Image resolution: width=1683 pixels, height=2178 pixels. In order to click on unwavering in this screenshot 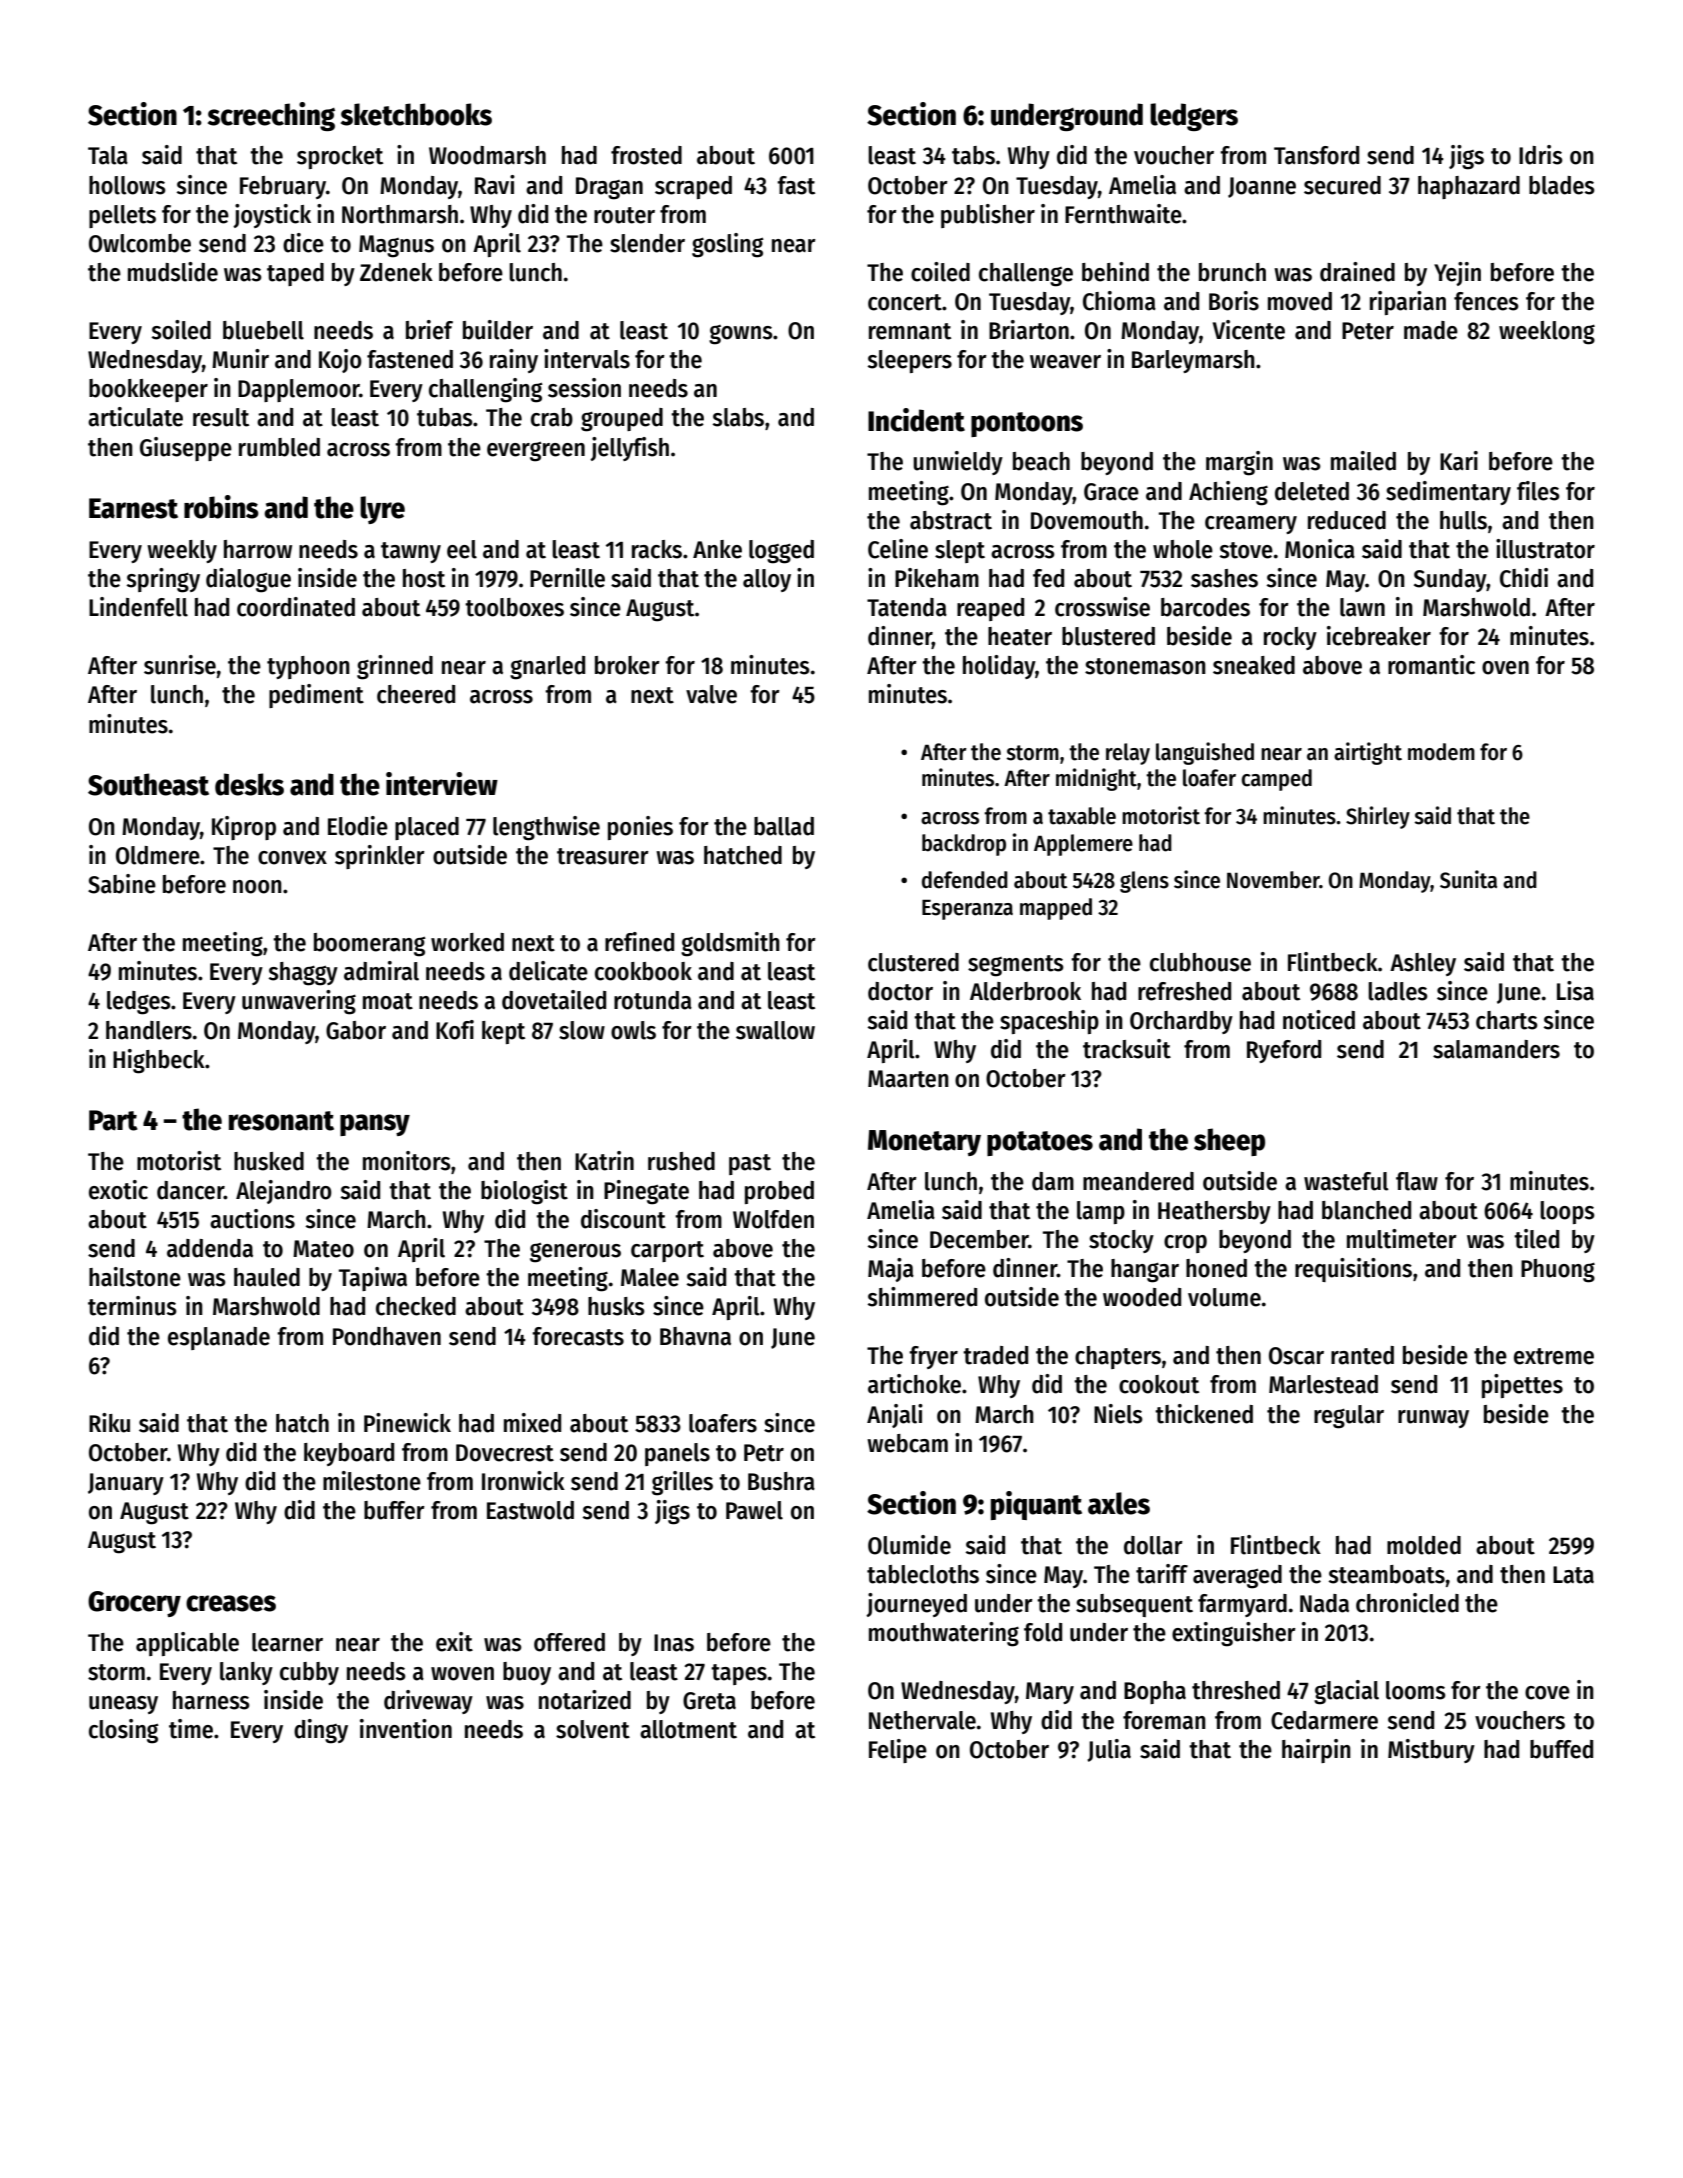, I will do `click(299, 1002)`.
